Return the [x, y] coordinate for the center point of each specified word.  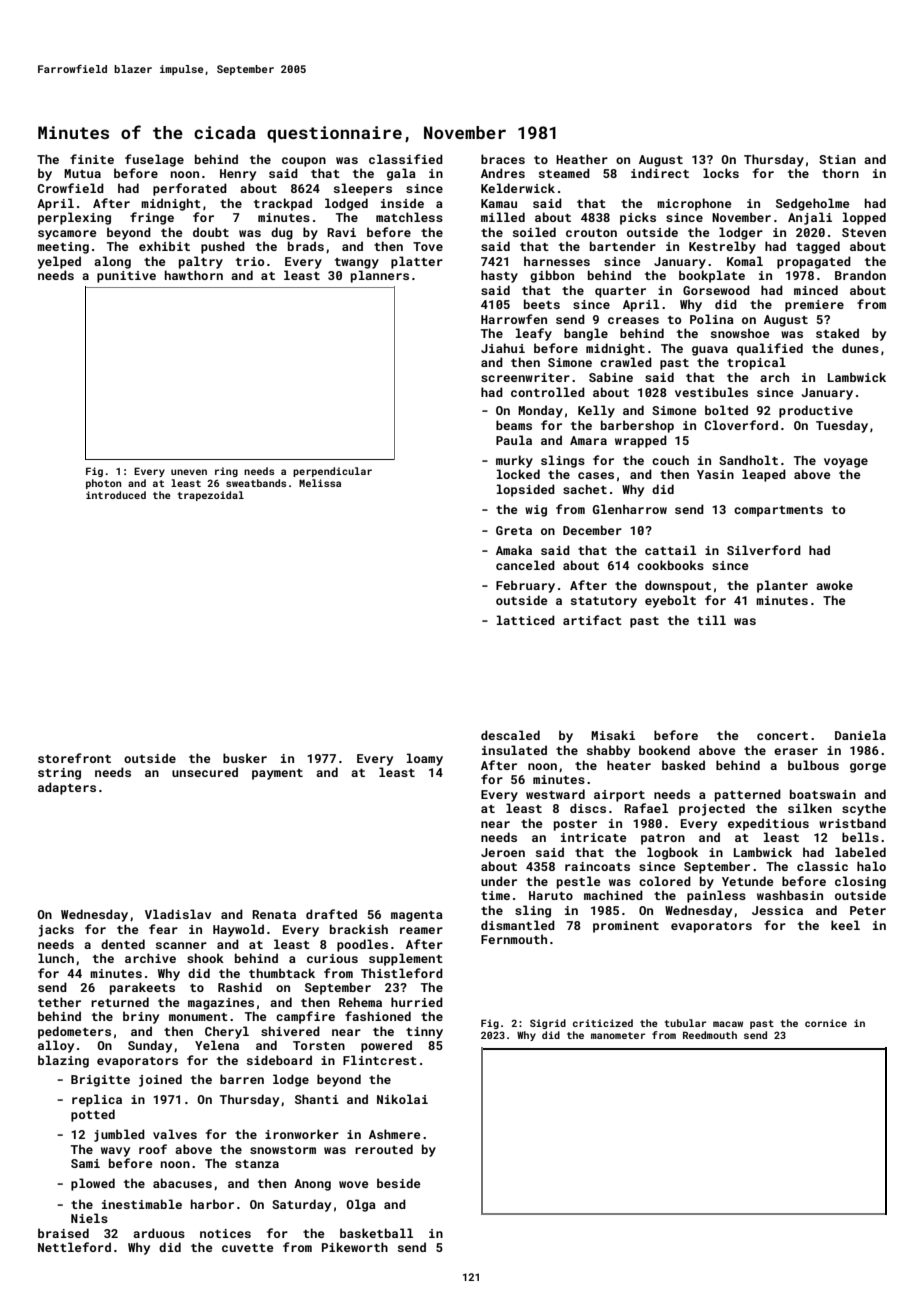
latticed [526, 620]
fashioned [378, 1016]
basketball [376, 1233]
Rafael [646, 808]
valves [175, 1134]
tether [59, 1002]
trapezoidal [210, 496]
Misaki [613, 735]
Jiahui [503, 348]
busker [245, 758]
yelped [59, 262]
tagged [818, 247]
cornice [826, 1023]
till [711, 620]
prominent [626, 927]
